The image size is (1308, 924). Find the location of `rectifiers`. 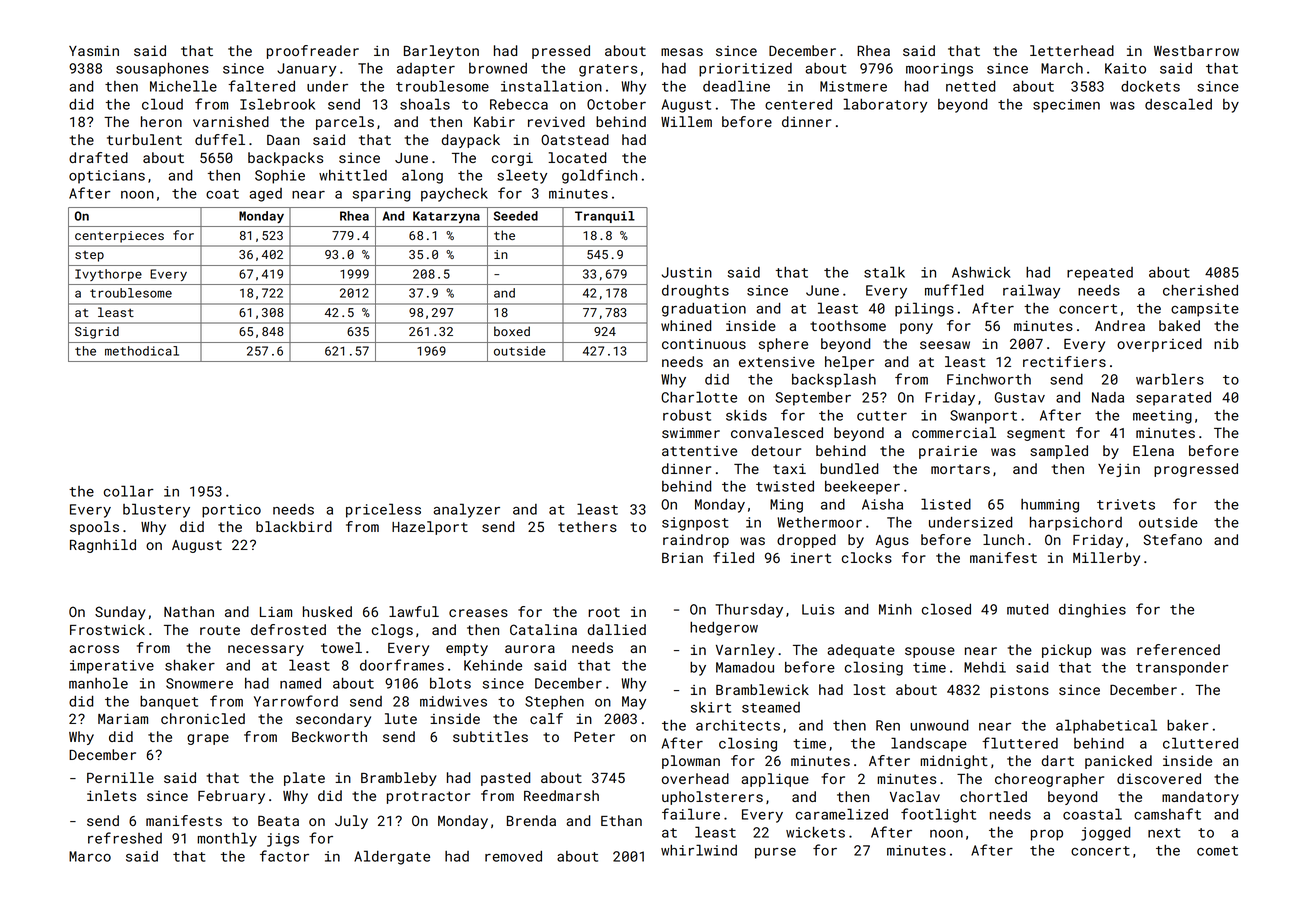

rectifiers is located at coordinates (1064, 361).
